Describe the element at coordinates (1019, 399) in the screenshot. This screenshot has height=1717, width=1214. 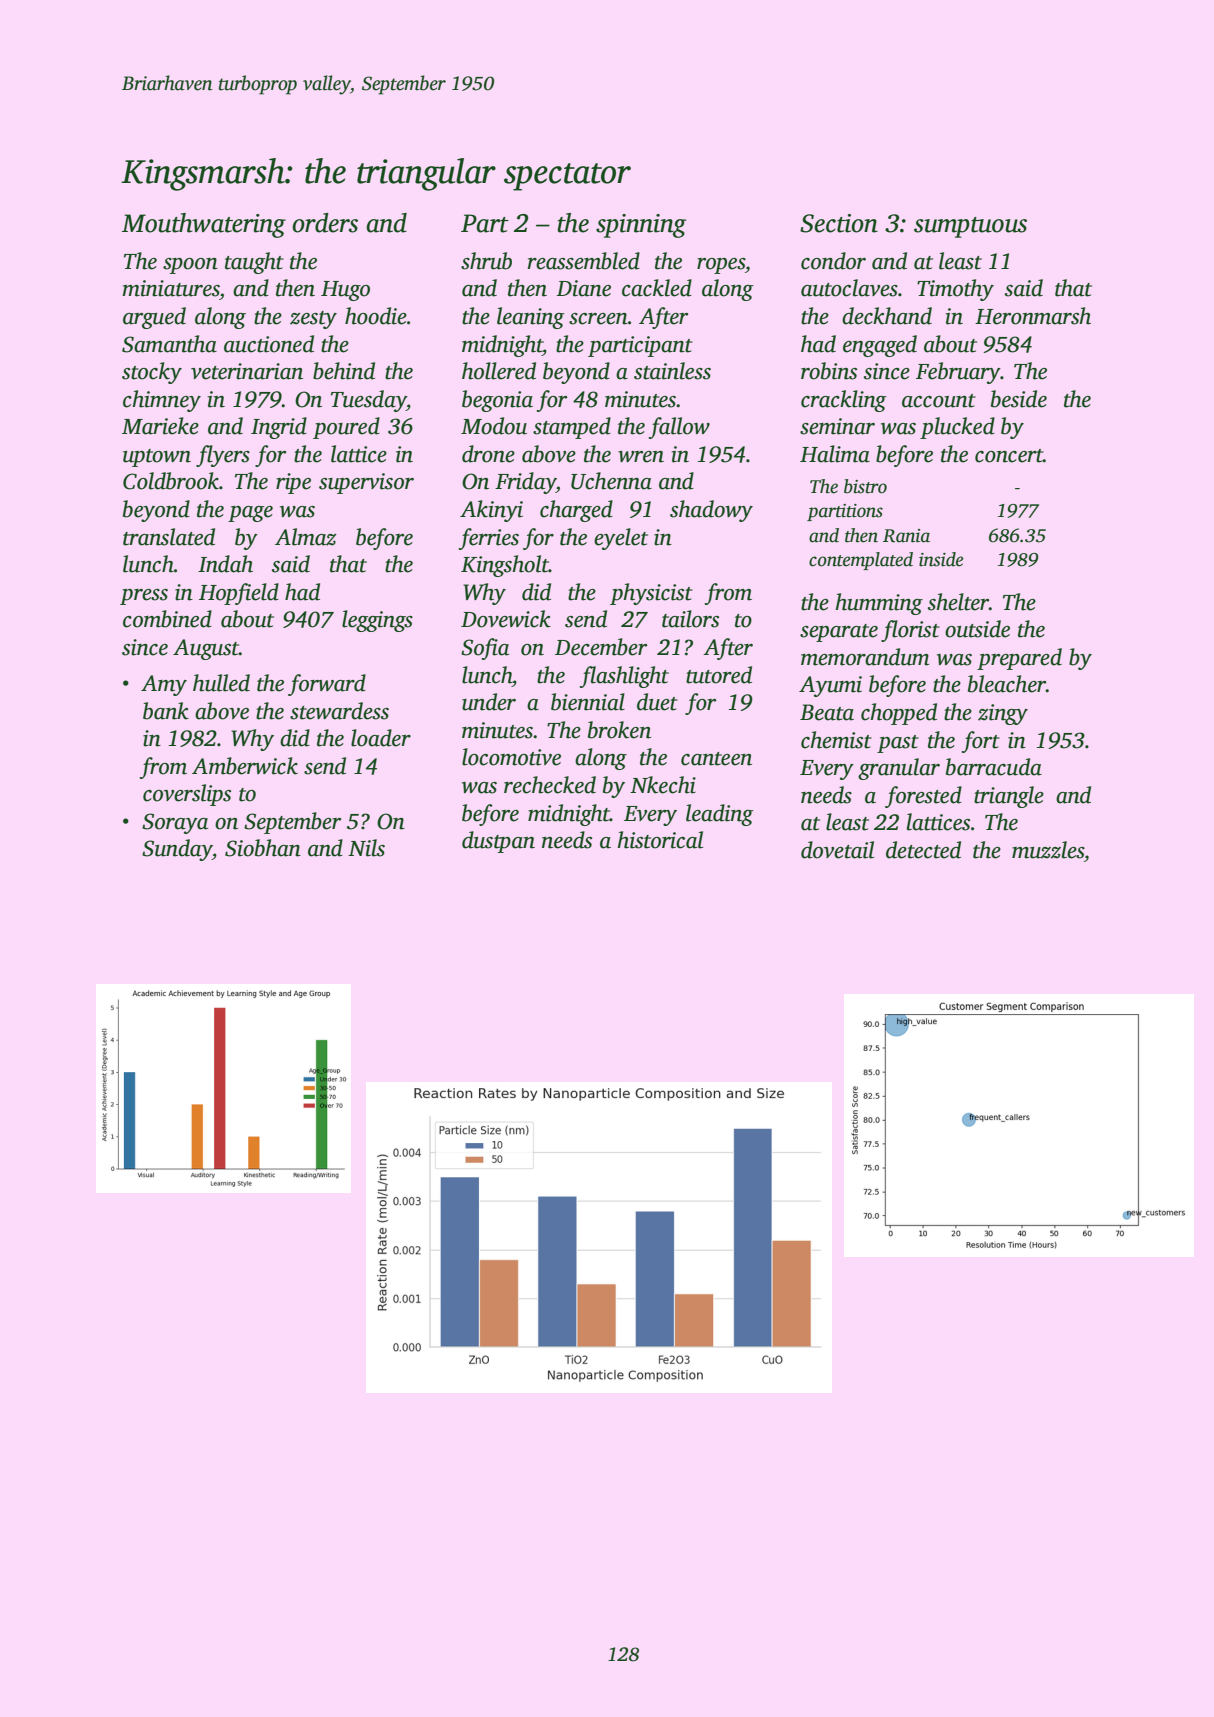
I see `beside` at that location.
